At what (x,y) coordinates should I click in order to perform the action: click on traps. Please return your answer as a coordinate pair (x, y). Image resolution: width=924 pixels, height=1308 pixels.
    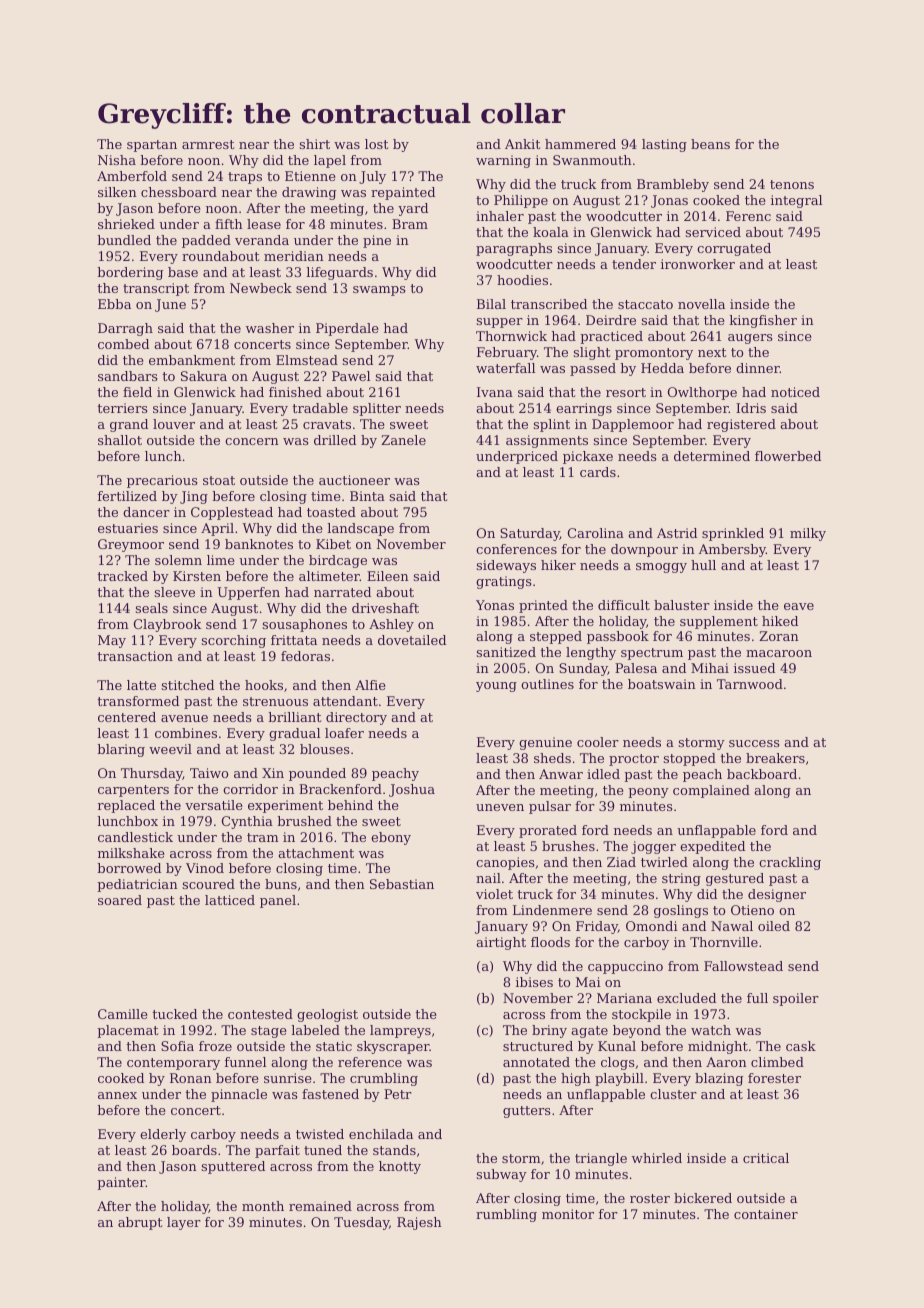
    Looking at the image, I should click on (245, 178).
